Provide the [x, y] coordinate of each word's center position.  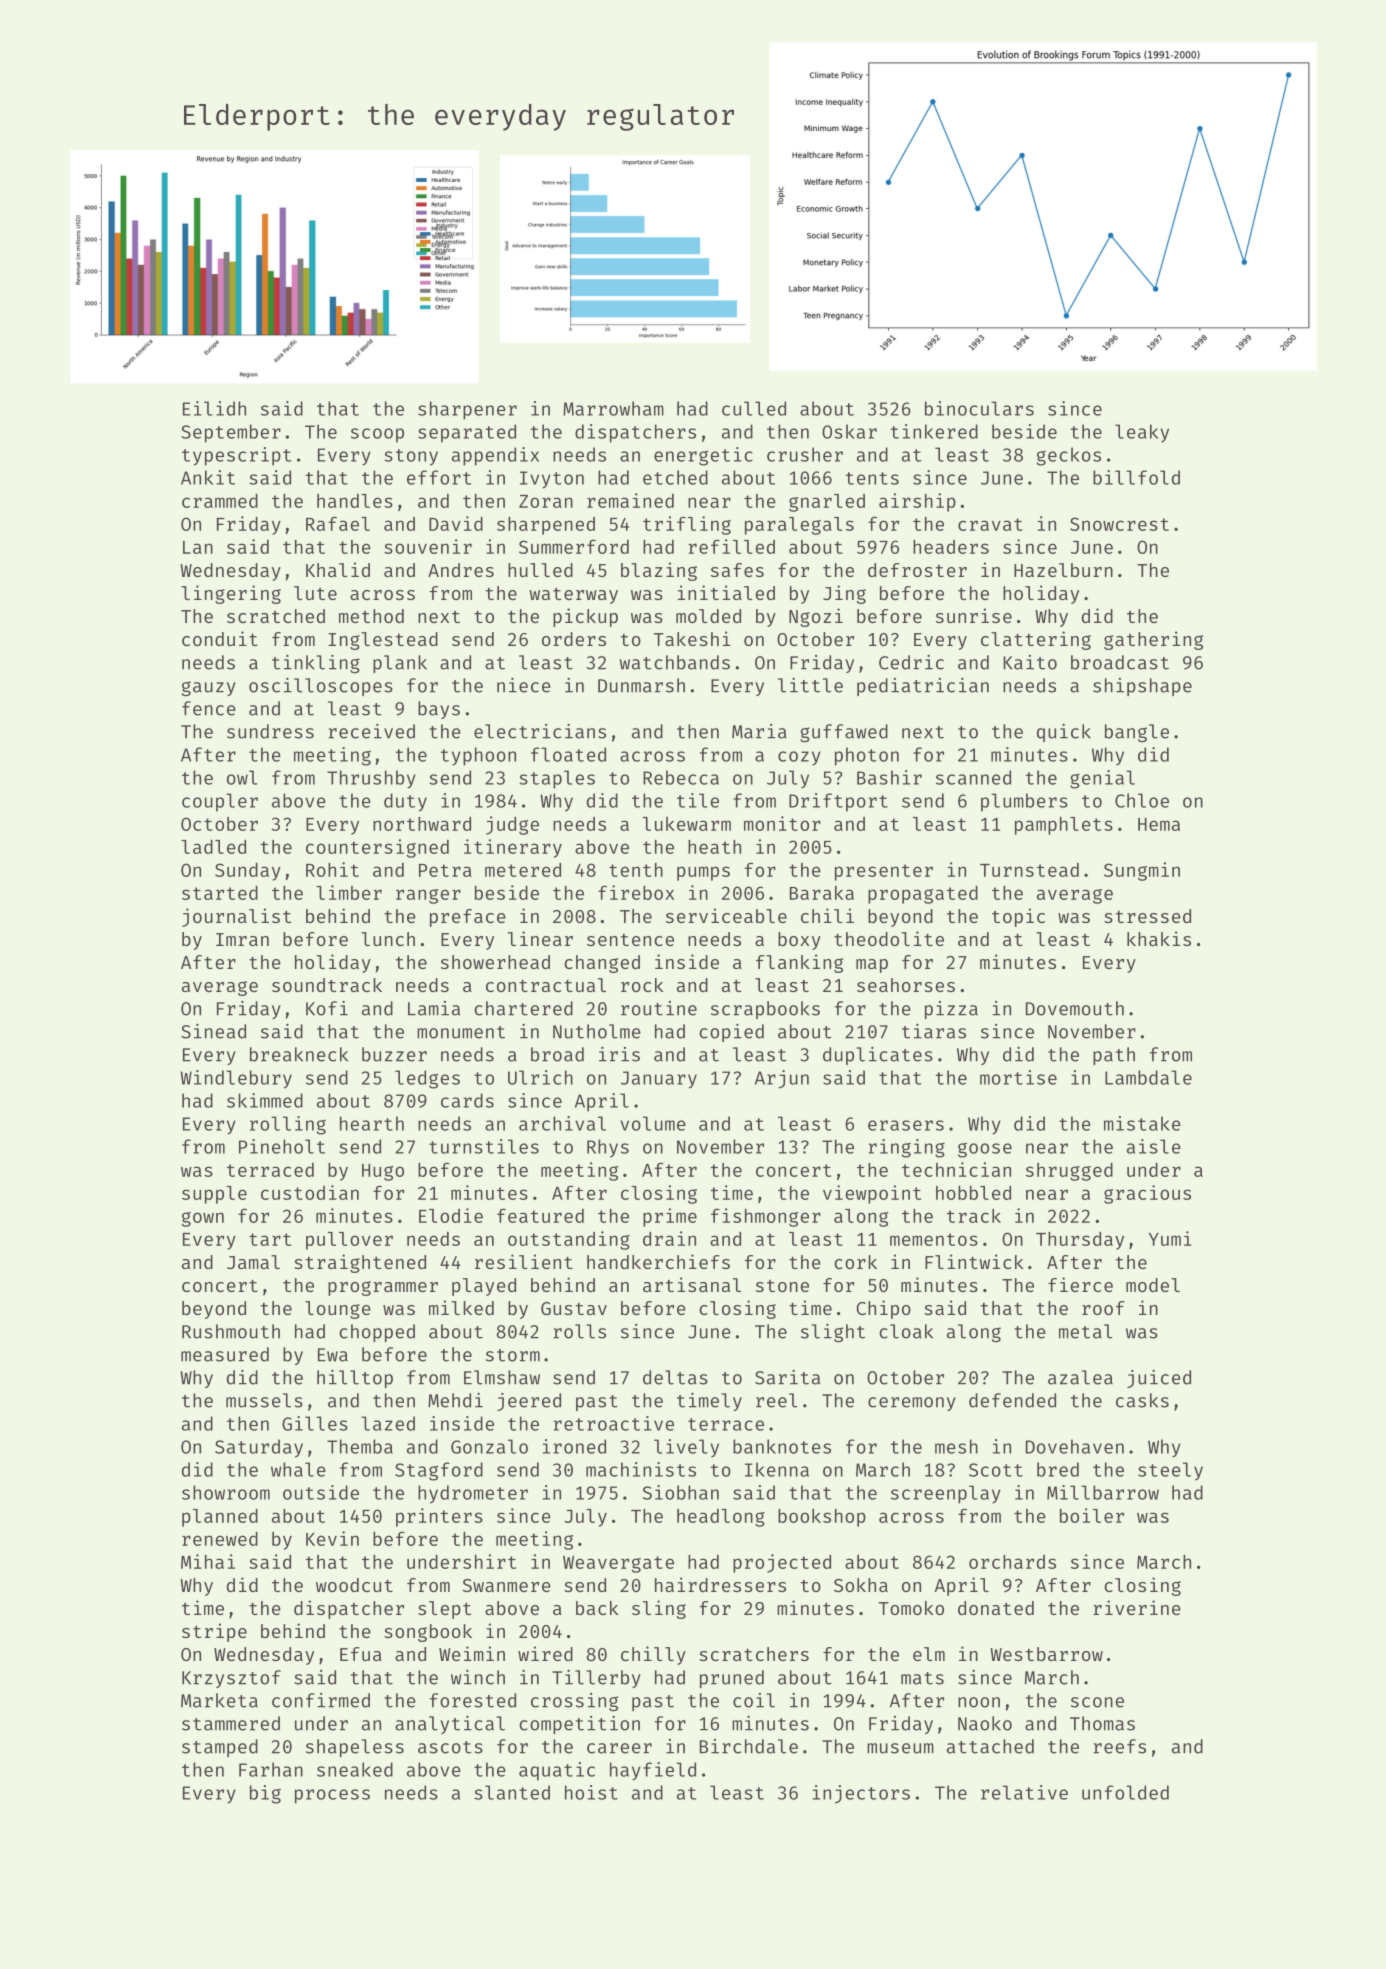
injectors [861, 1794]
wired [545, 1653]
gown [203, 1219]
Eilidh [214, 408]
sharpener [467, 410]
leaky [1142, 433]
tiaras [934, 1031]
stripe [214, 1632]
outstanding [569, 1240]
